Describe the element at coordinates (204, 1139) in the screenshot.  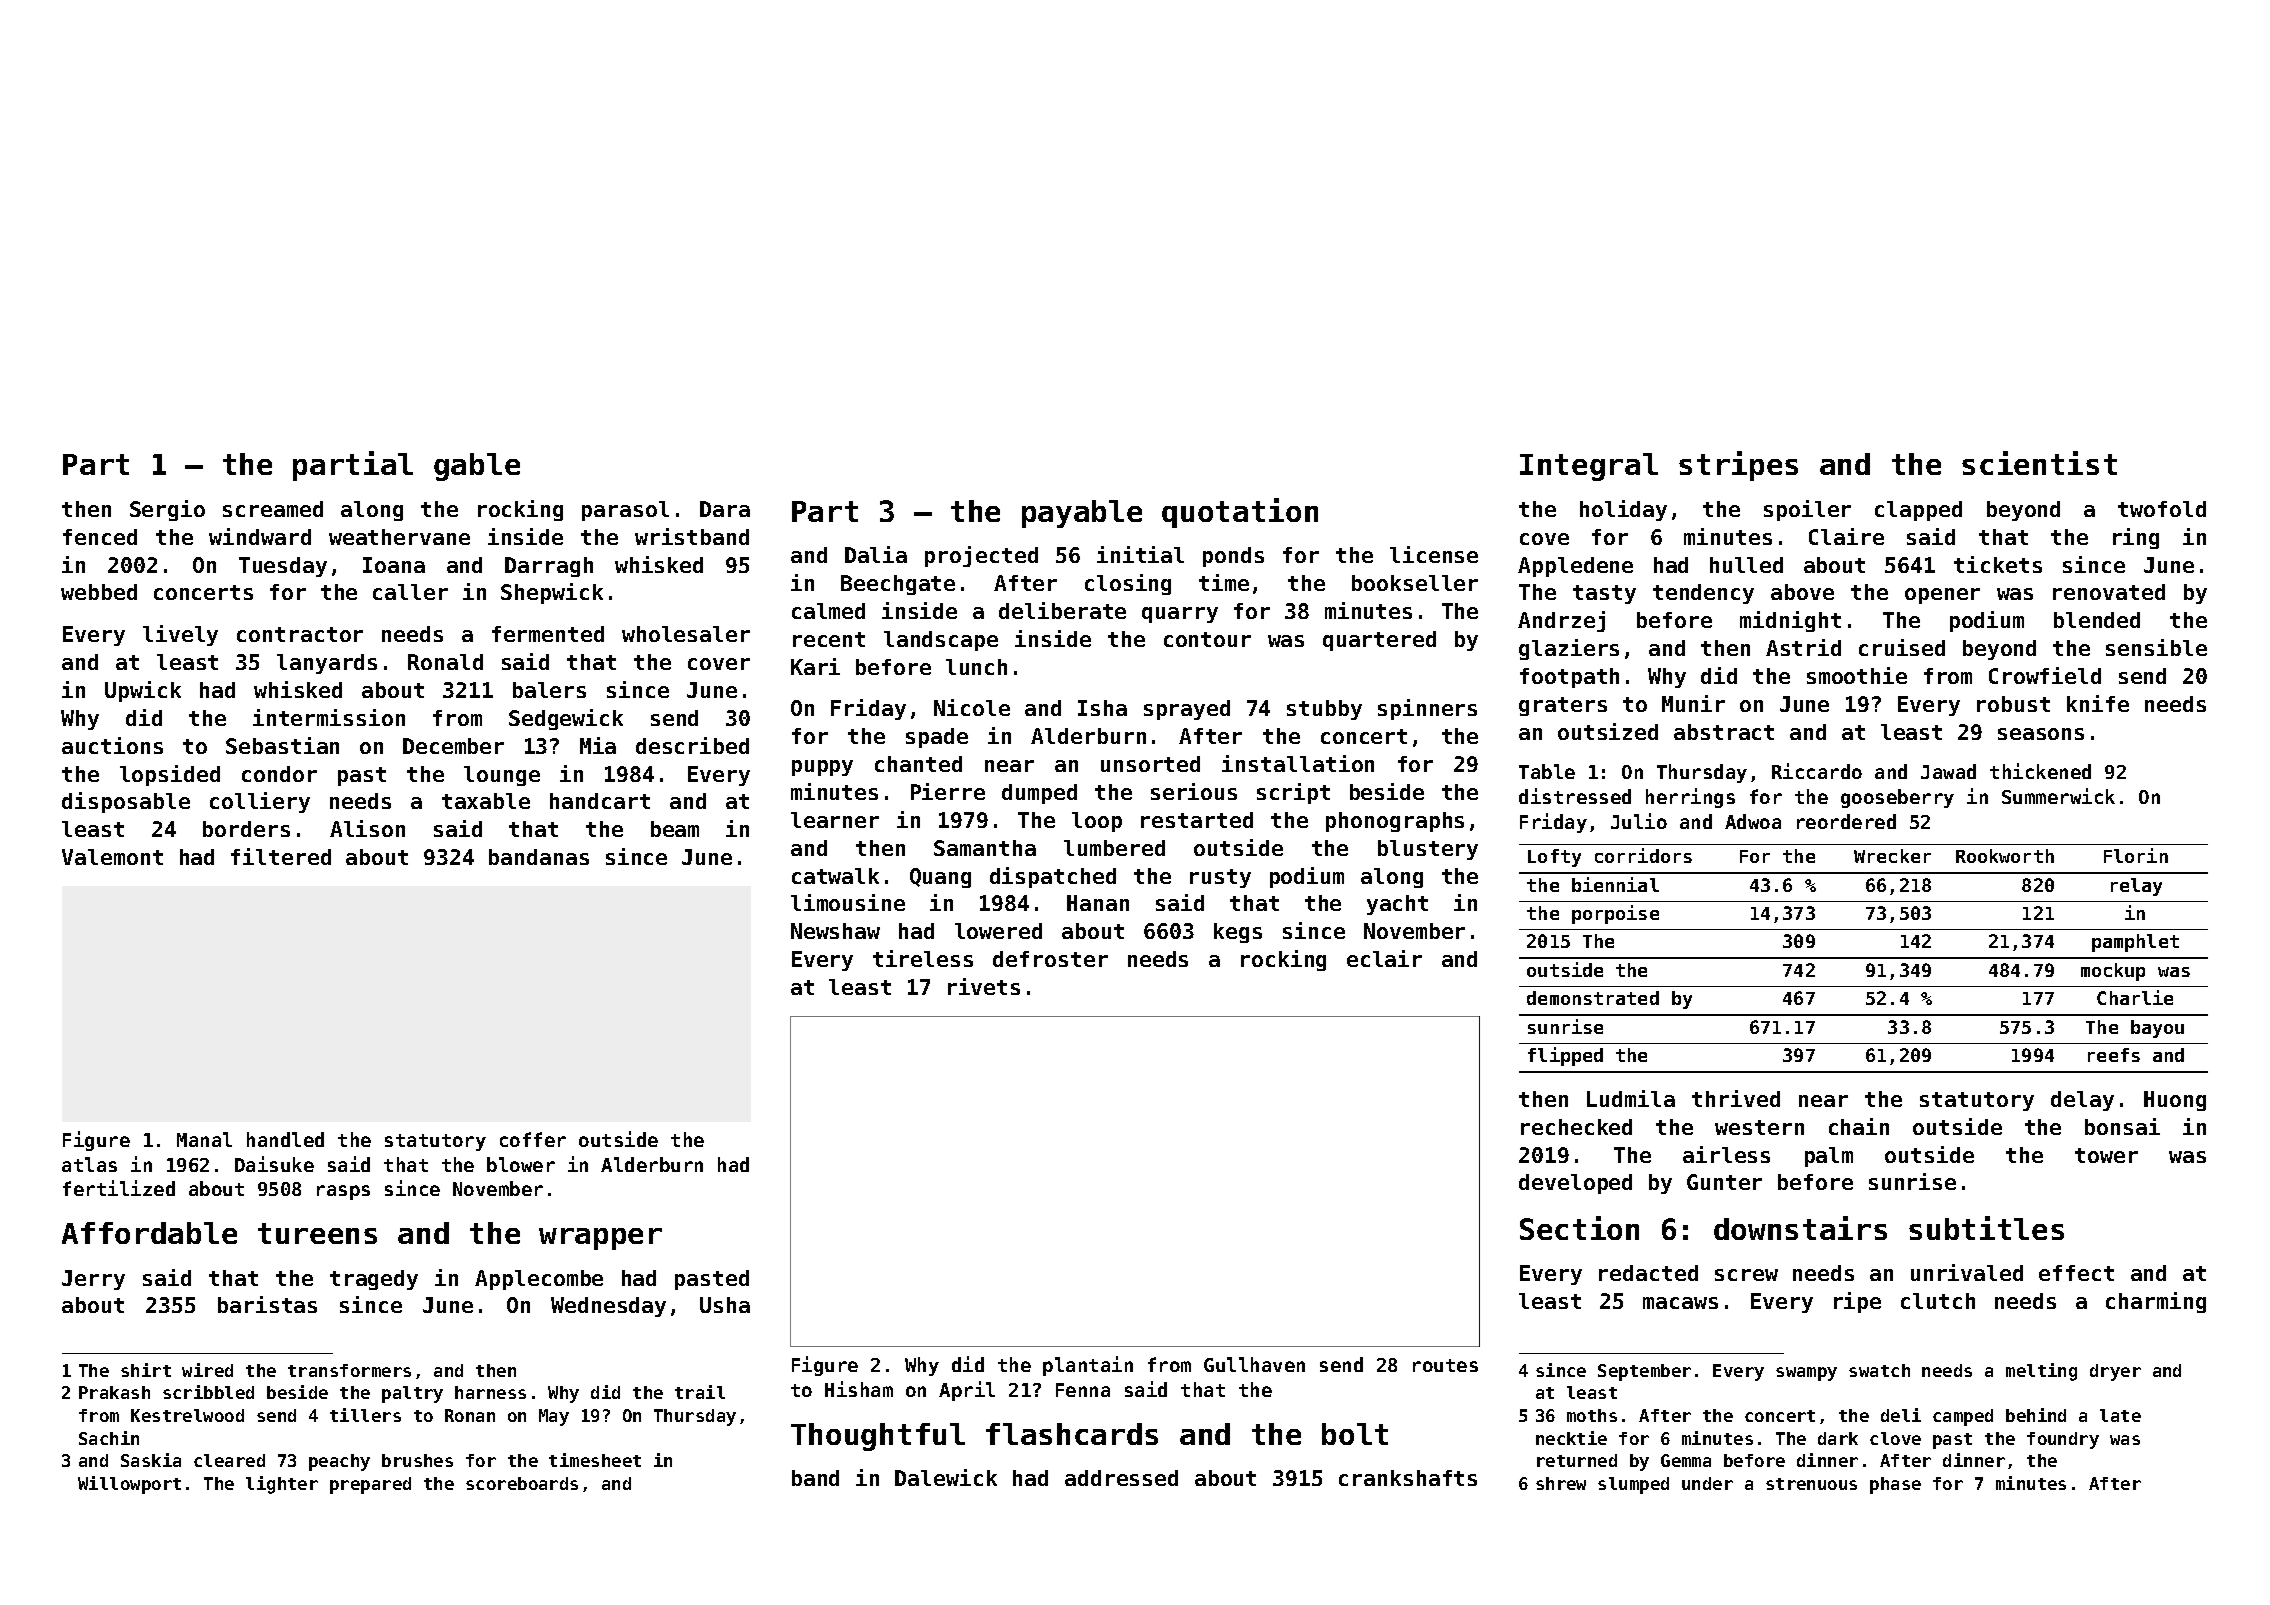
I see `Manal` at that location.
